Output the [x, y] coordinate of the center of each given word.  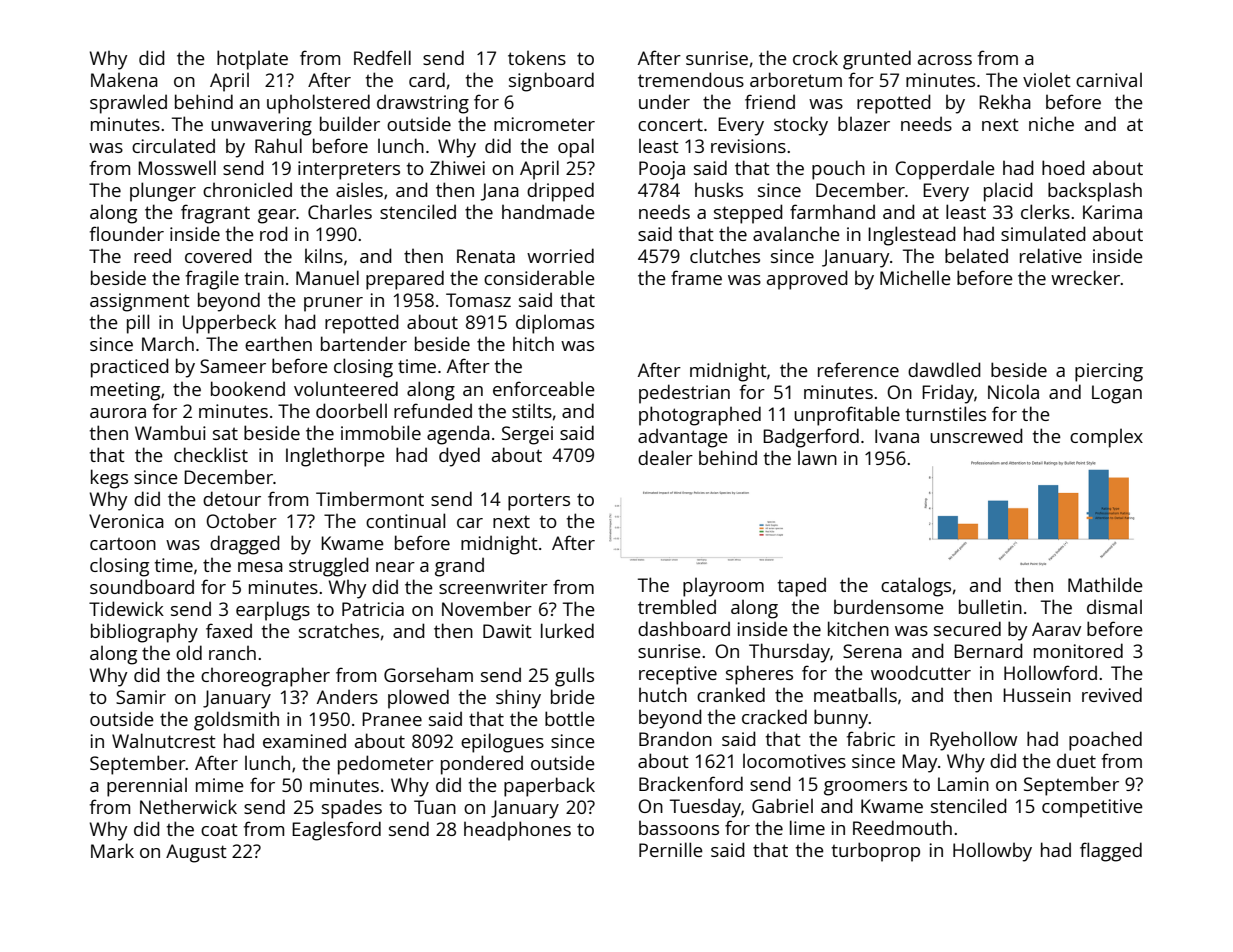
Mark [112, 850]
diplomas [555, 324]
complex [1106, 438]
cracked [774, 716]
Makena [124, 80]
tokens [537, 58]
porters [539, 502]
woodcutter [921, 672]
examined [304, 740]
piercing [1109, 372]
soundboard [142, 586]
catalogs [916, 587]
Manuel [327, 277]
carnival [1109, 80]
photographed [700, 416]
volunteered [346, 388]
